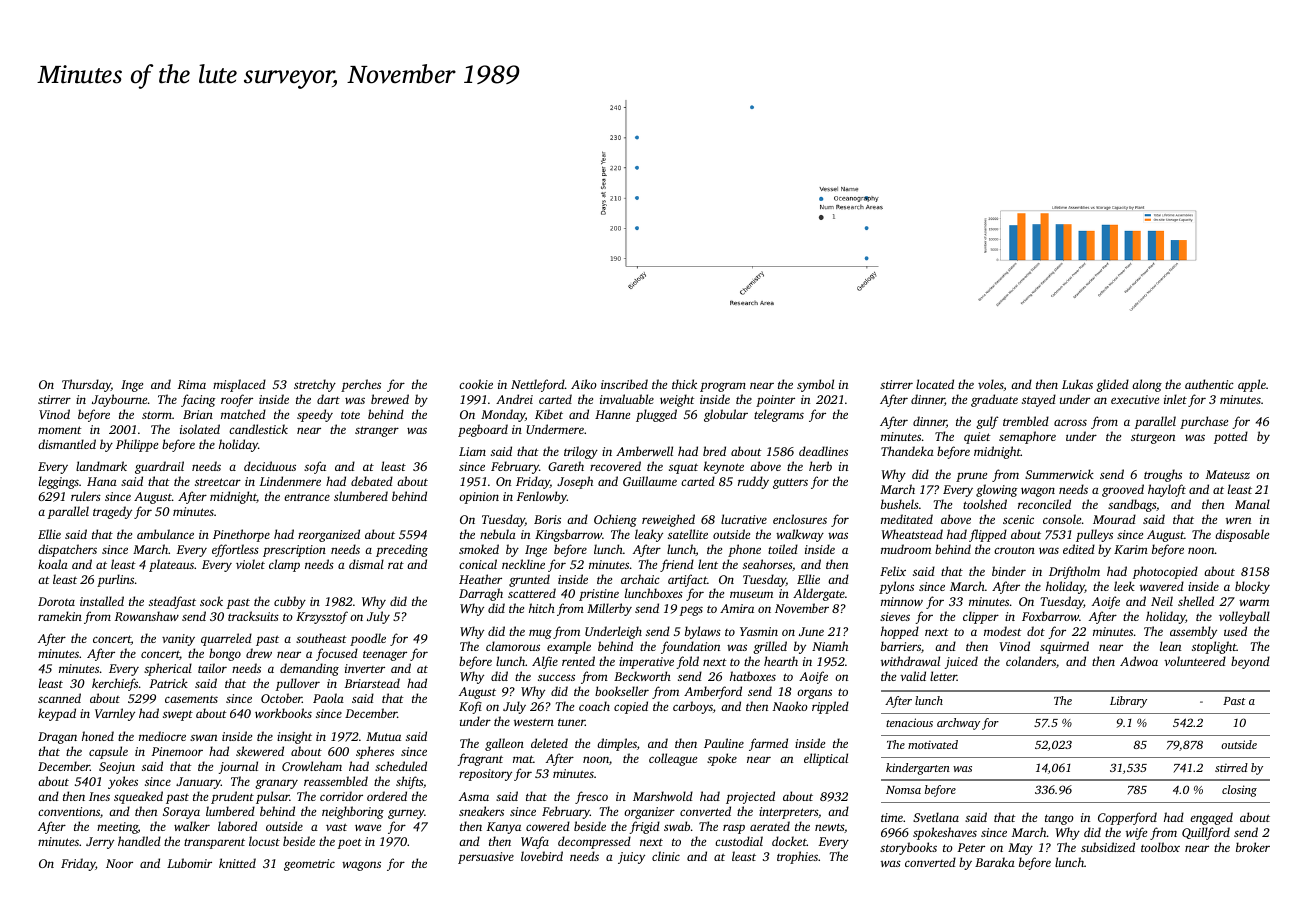 The image size is (1308, 924). What do you see at coordinates (1252, 587) in the image?
I see `blocky` at bounding box center [1252, 587].
